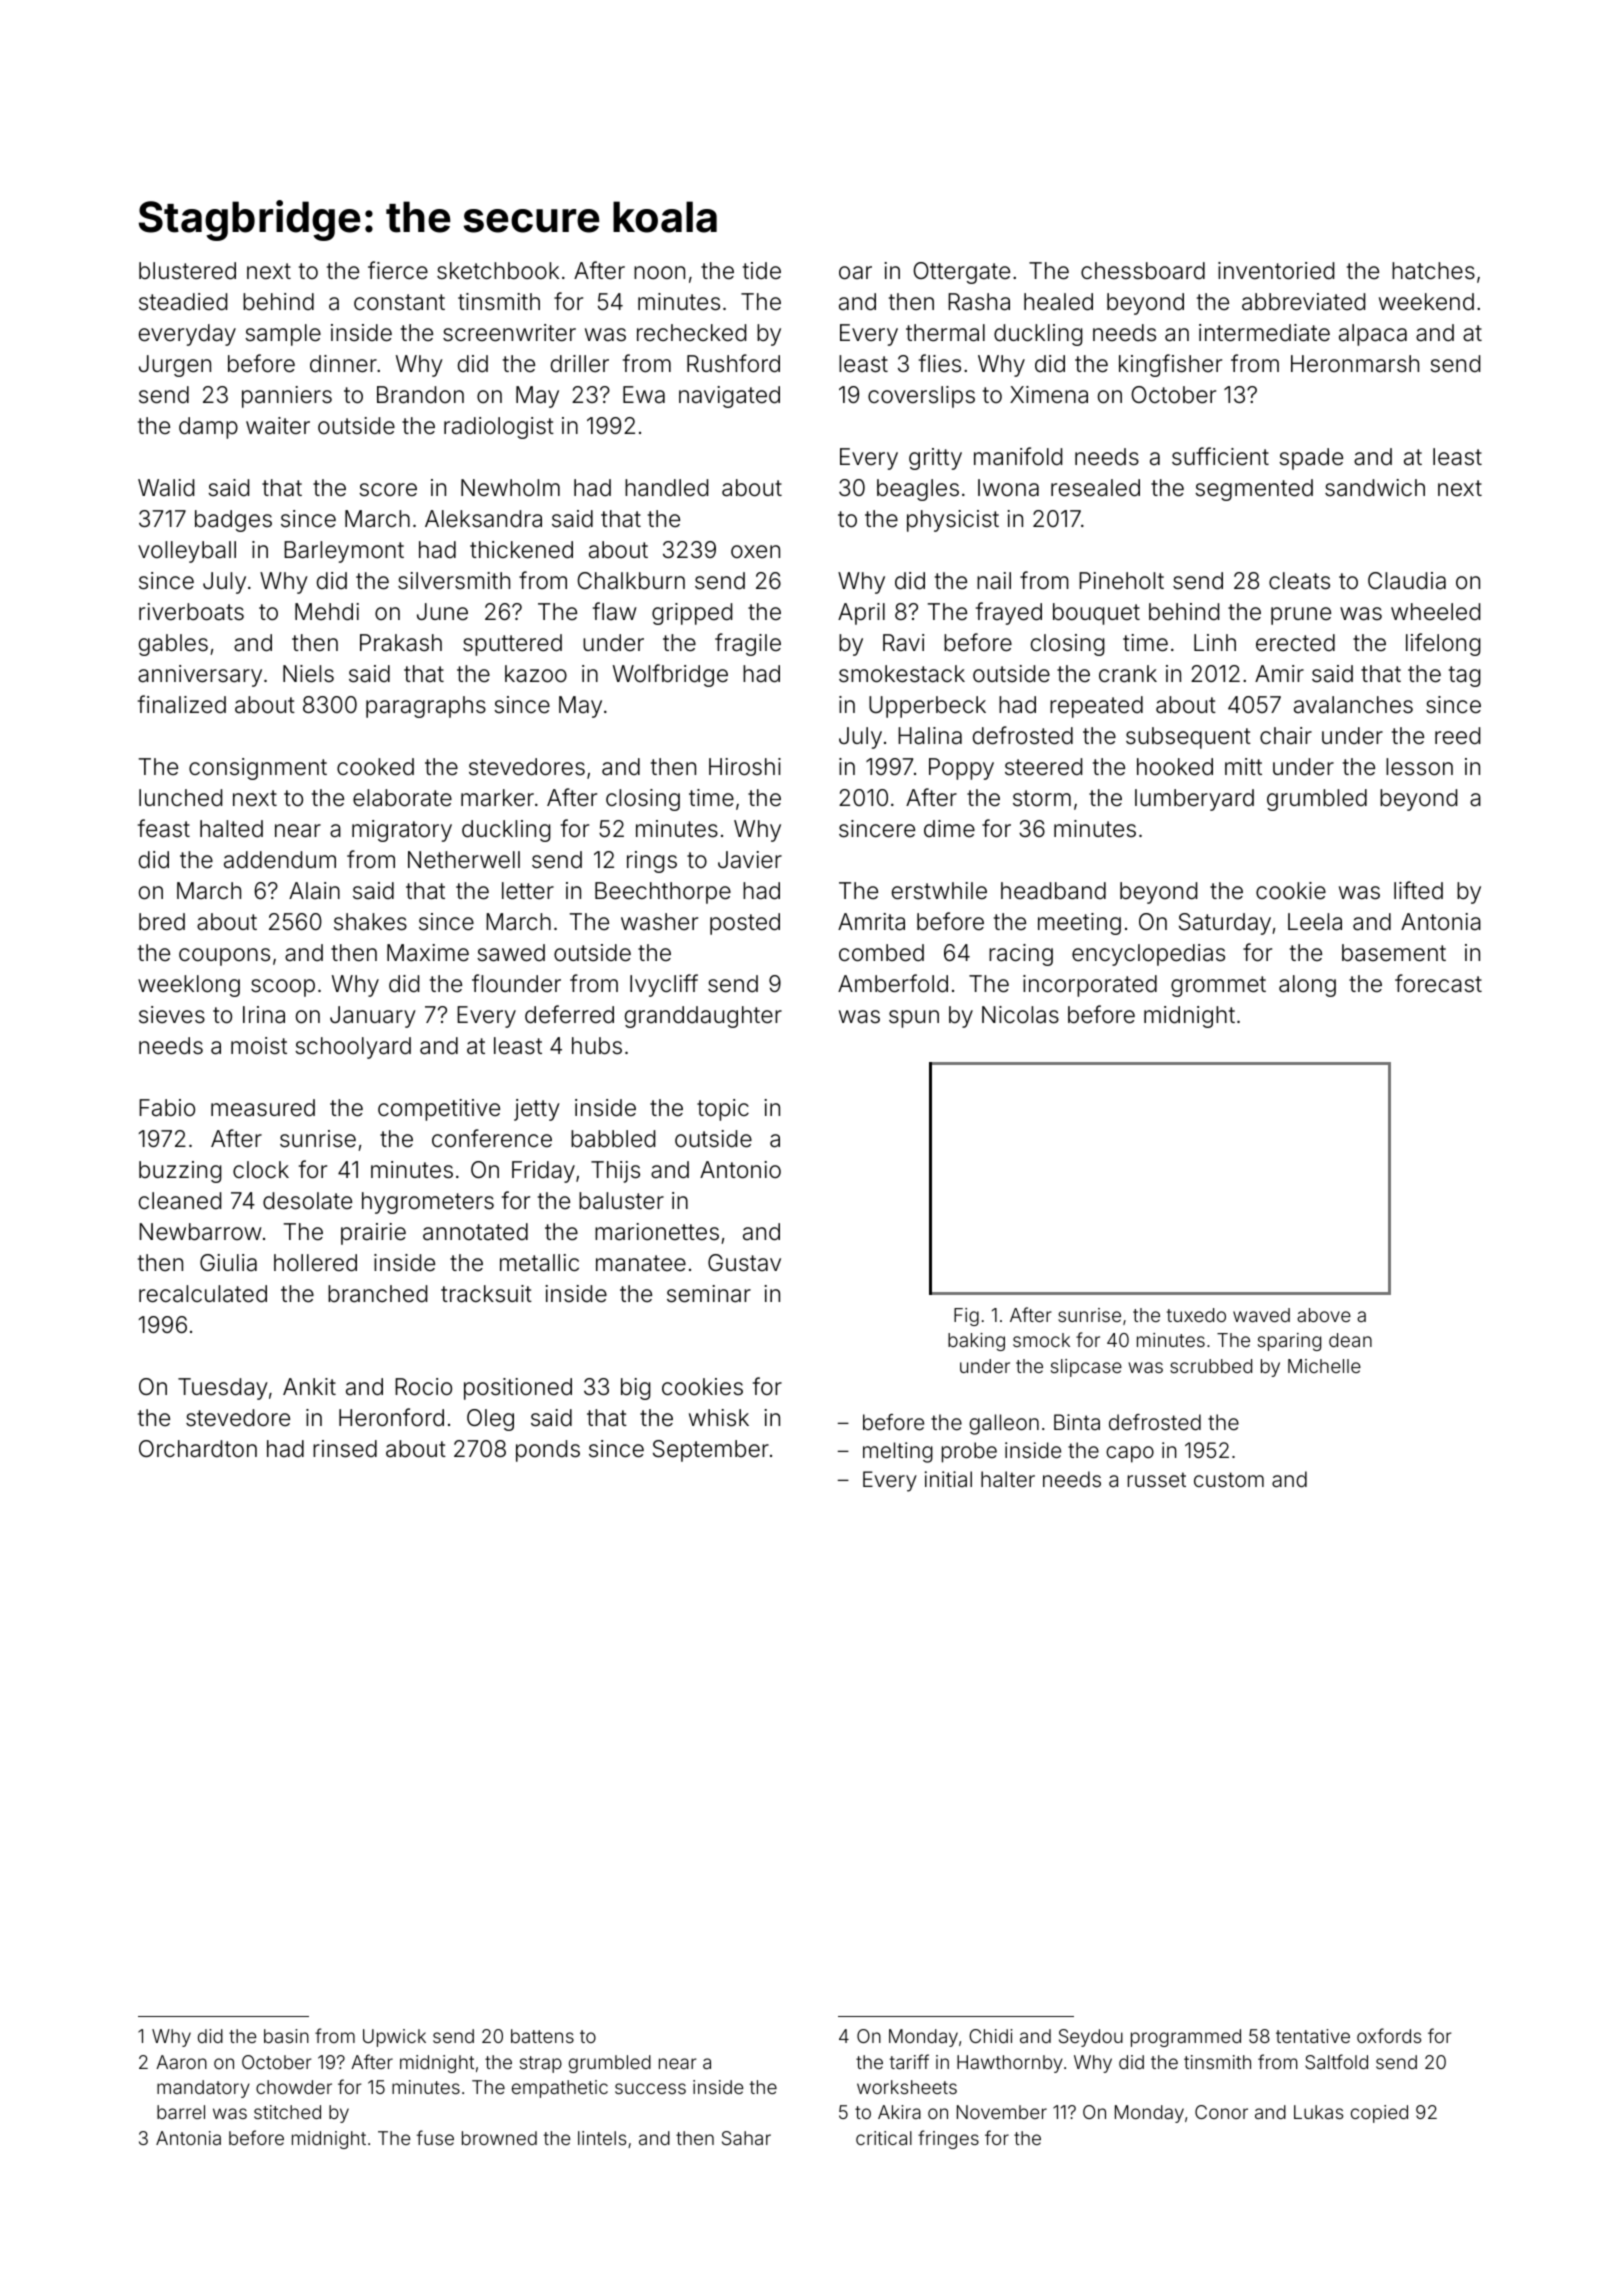  Describe the element at coordinates (1433, 271) in the screenshot. I see `hatches` at that location.
